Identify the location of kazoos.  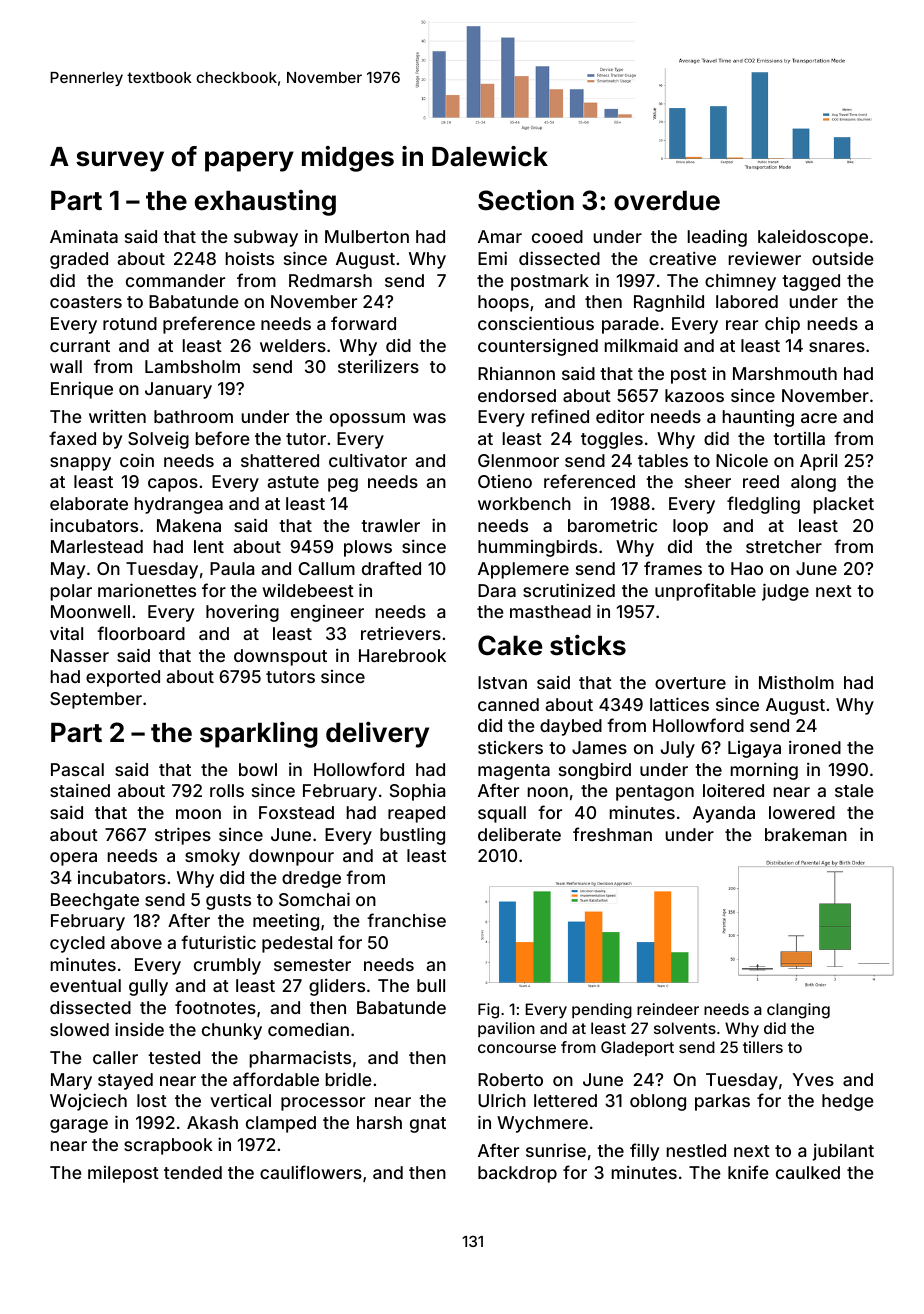
(694, 395).
